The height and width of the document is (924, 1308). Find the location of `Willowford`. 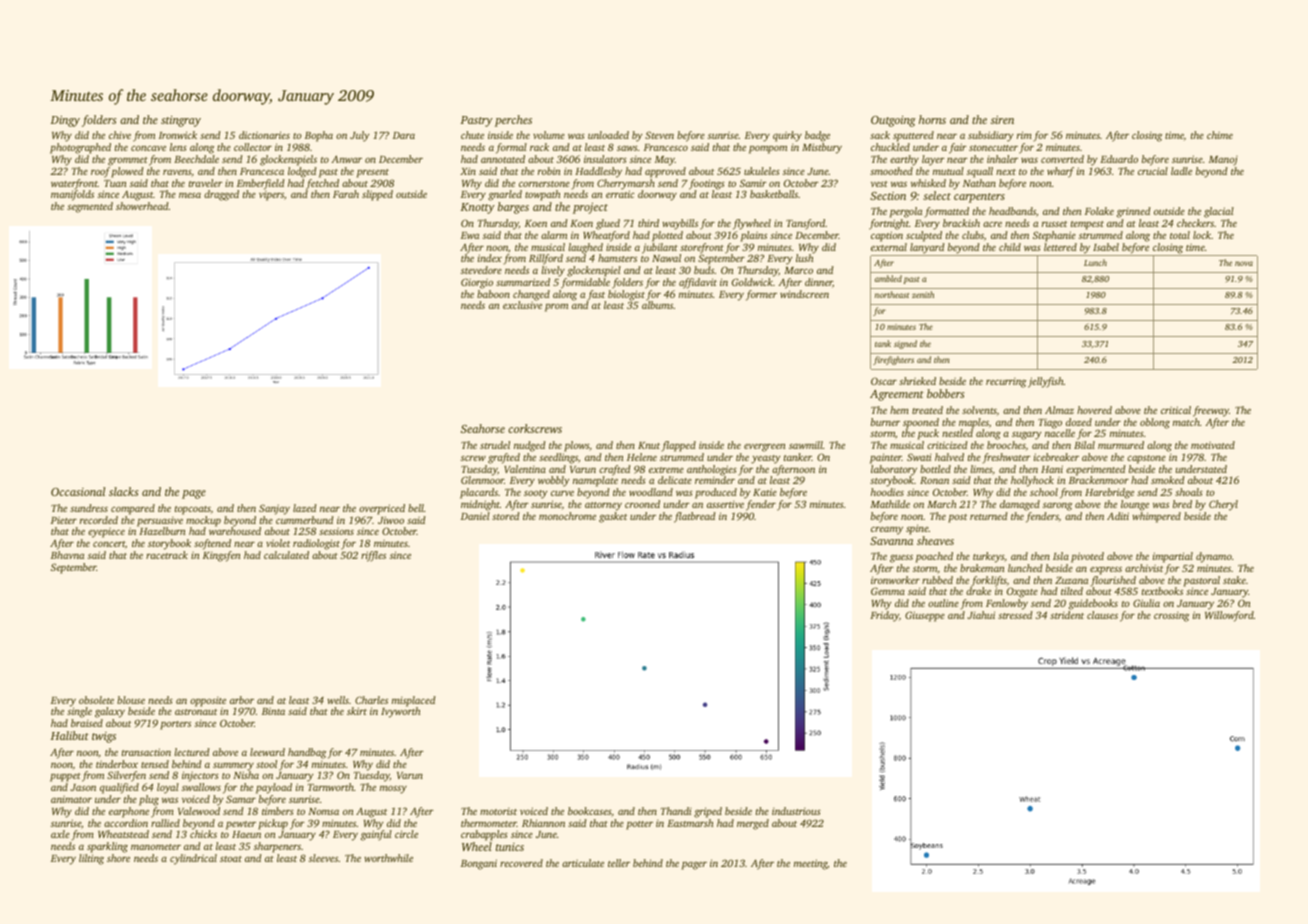

Willowford is located at coordinates (1229, 616).
